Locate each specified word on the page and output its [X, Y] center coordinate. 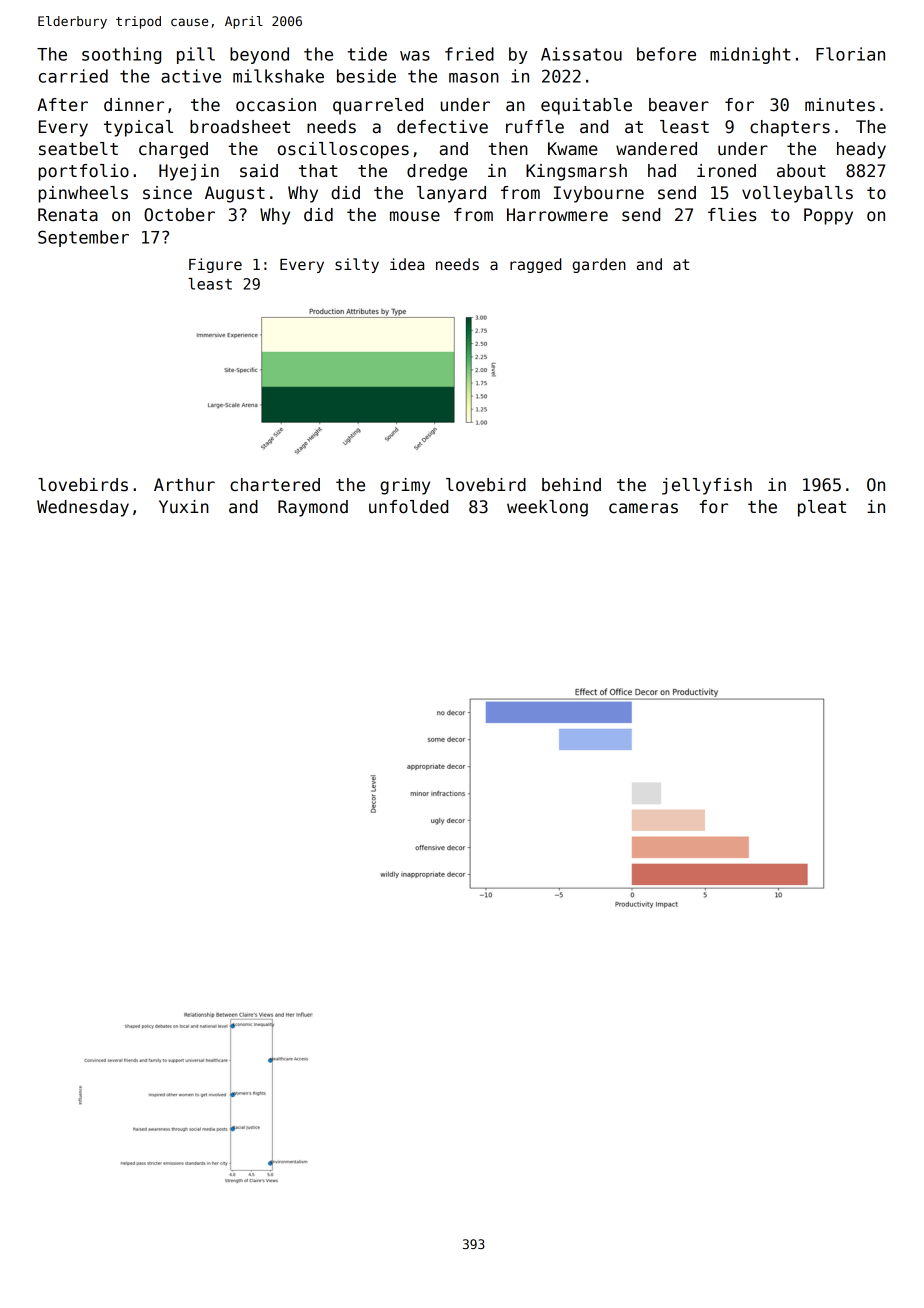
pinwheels [83, 194]
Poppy [828, 216]
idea [407, 264]
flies [732, 215]
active [191, 76]
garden [599, 265]
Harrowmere [557, 215]
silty [357, 265]
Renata [68, 215]
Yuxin [184, 506]
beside [366, 76]
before [666, 54]
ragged [536, 265]
